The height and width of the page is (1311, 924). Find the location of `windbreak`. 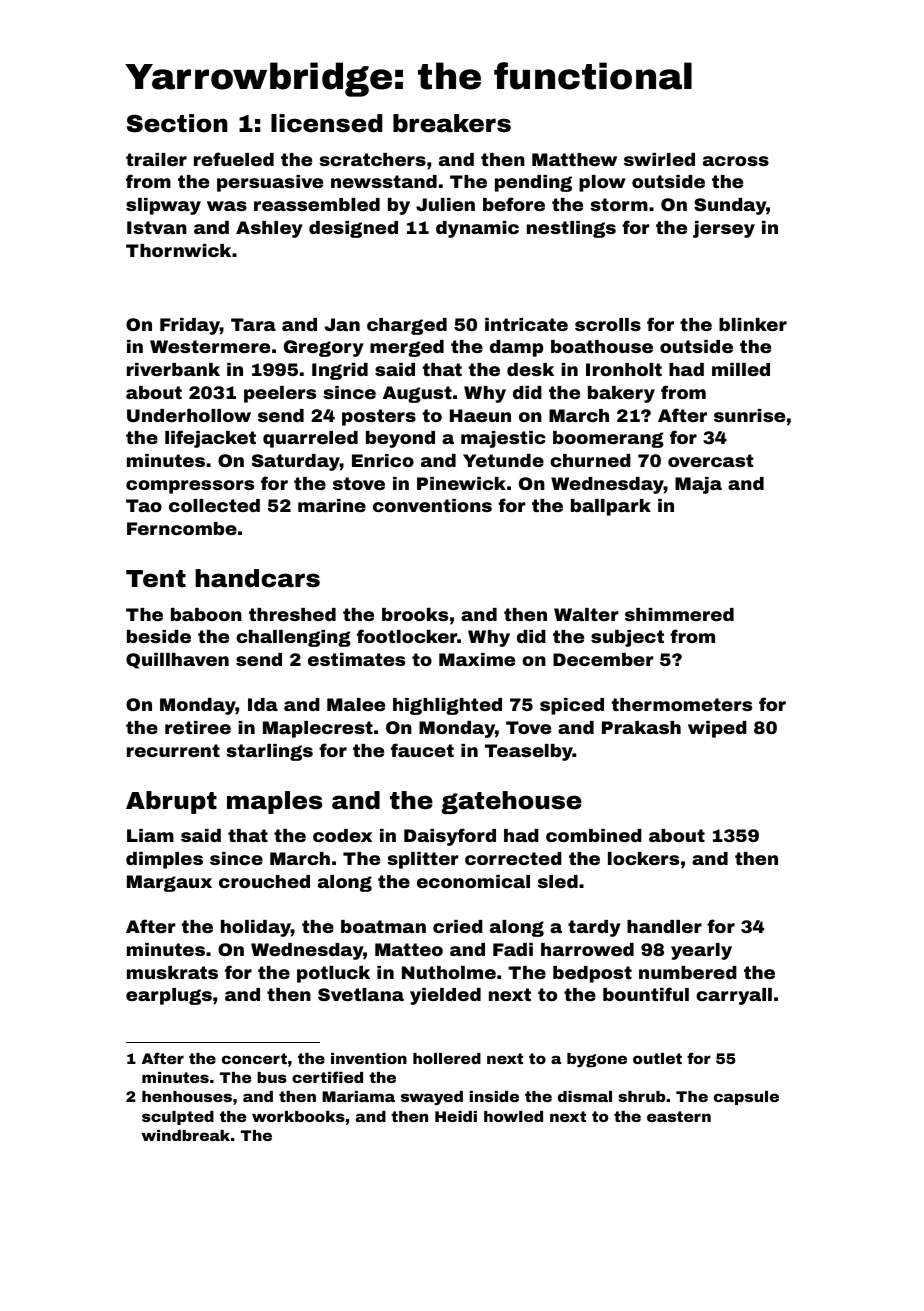

windbreak is located at coordinates (185, 1135).
